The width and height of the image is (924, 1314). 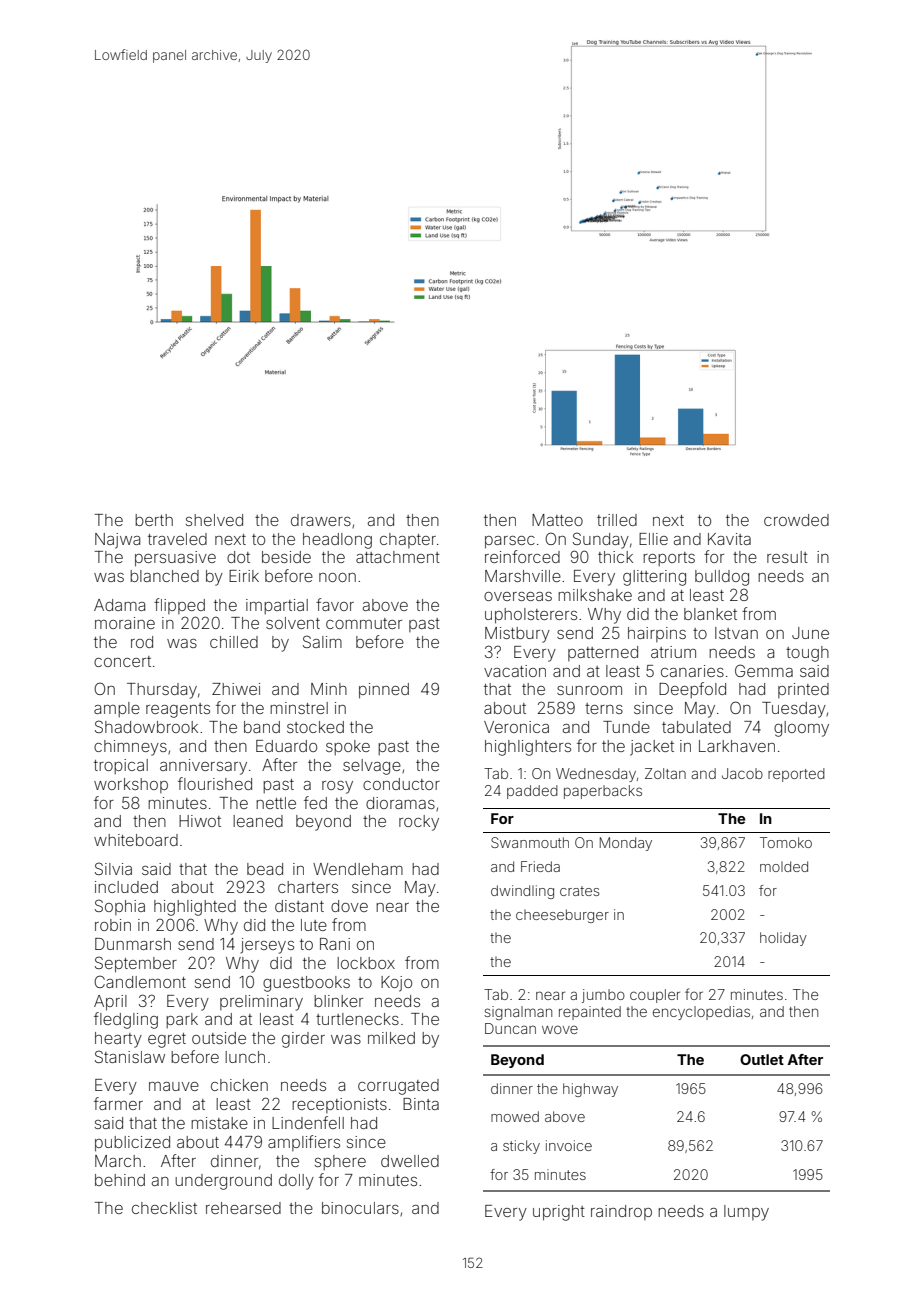 I want to click on Swanmouth, so click(x=530, y=842).
